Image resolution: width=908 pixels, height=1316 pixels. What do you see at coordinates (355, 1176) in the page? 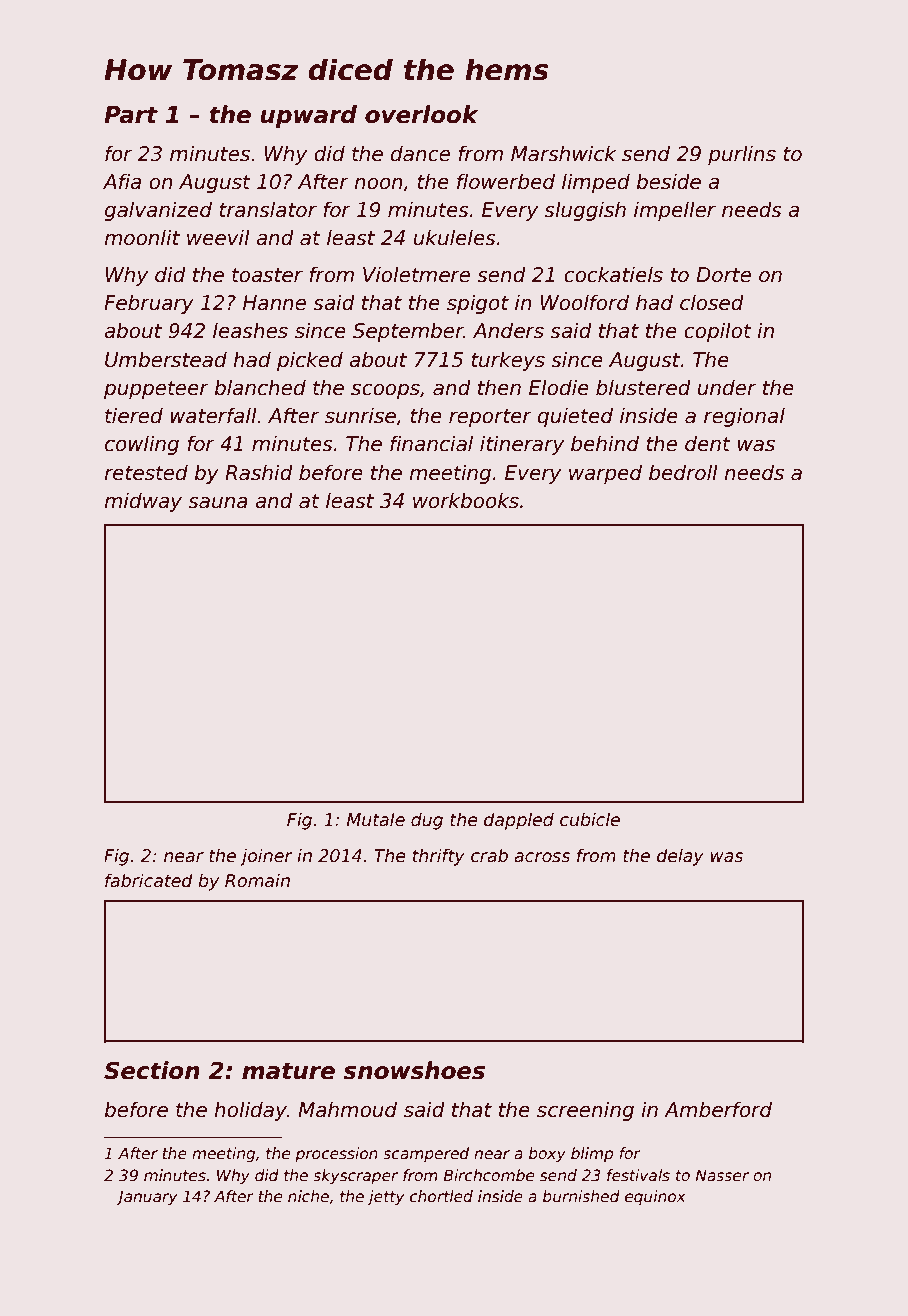
I see `skyscraper` at bounding box center [355, 1176].
